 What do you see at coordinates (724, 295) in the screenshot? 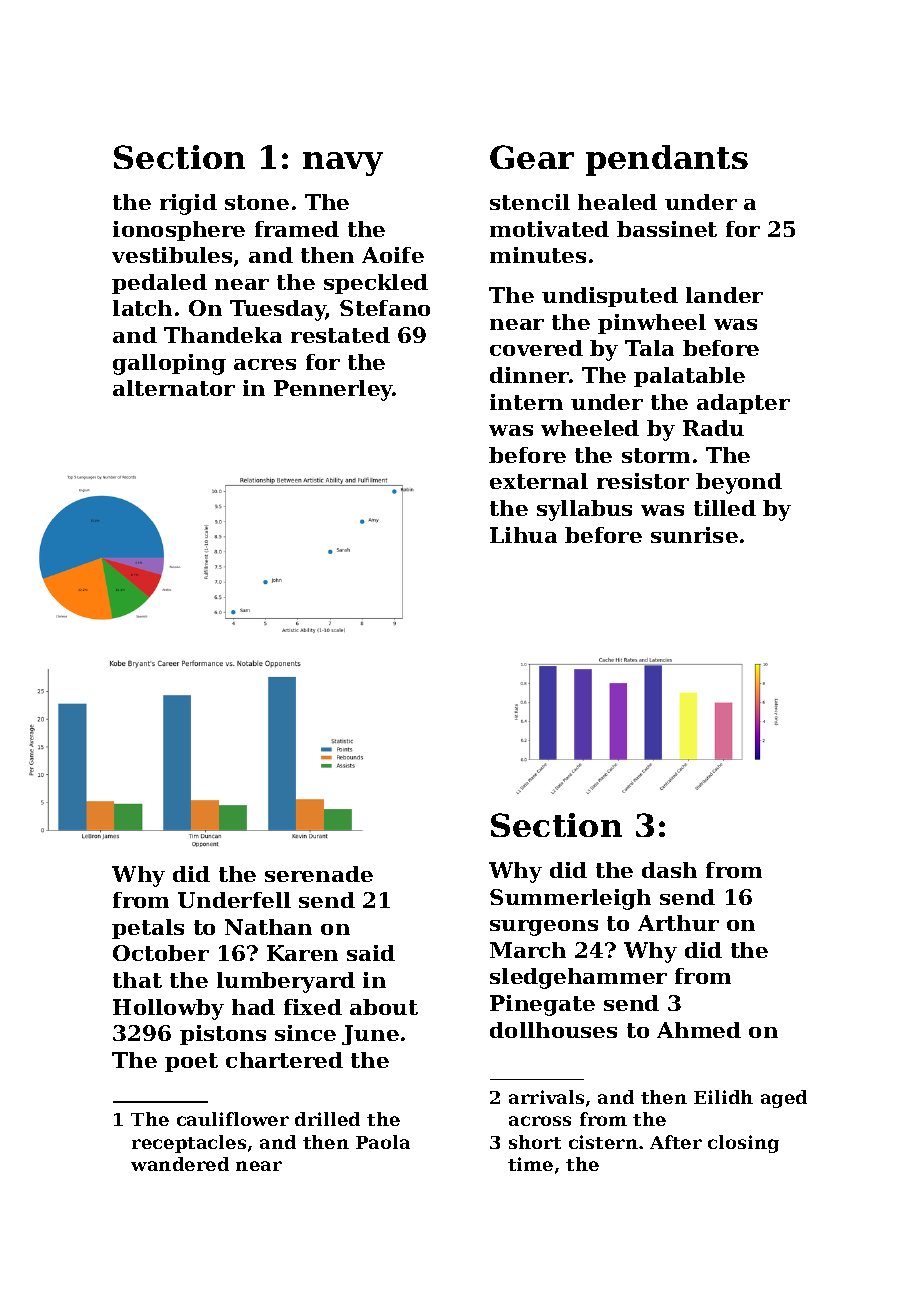
I see `lander` at bounding box center [724, 295].
